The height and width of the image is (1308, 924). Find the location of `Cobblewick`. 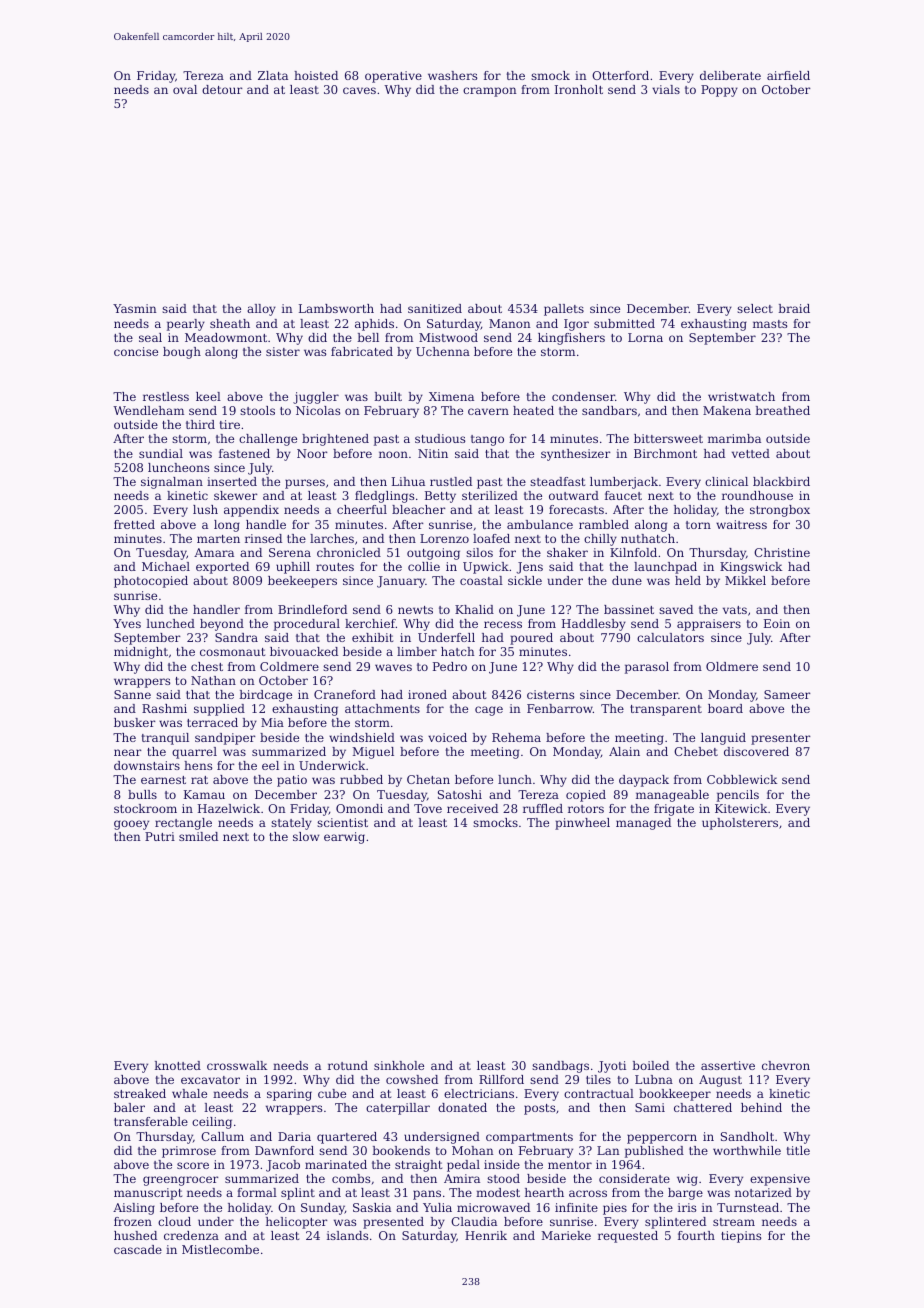

Cobblewick is located at coordinates (742, 779).
